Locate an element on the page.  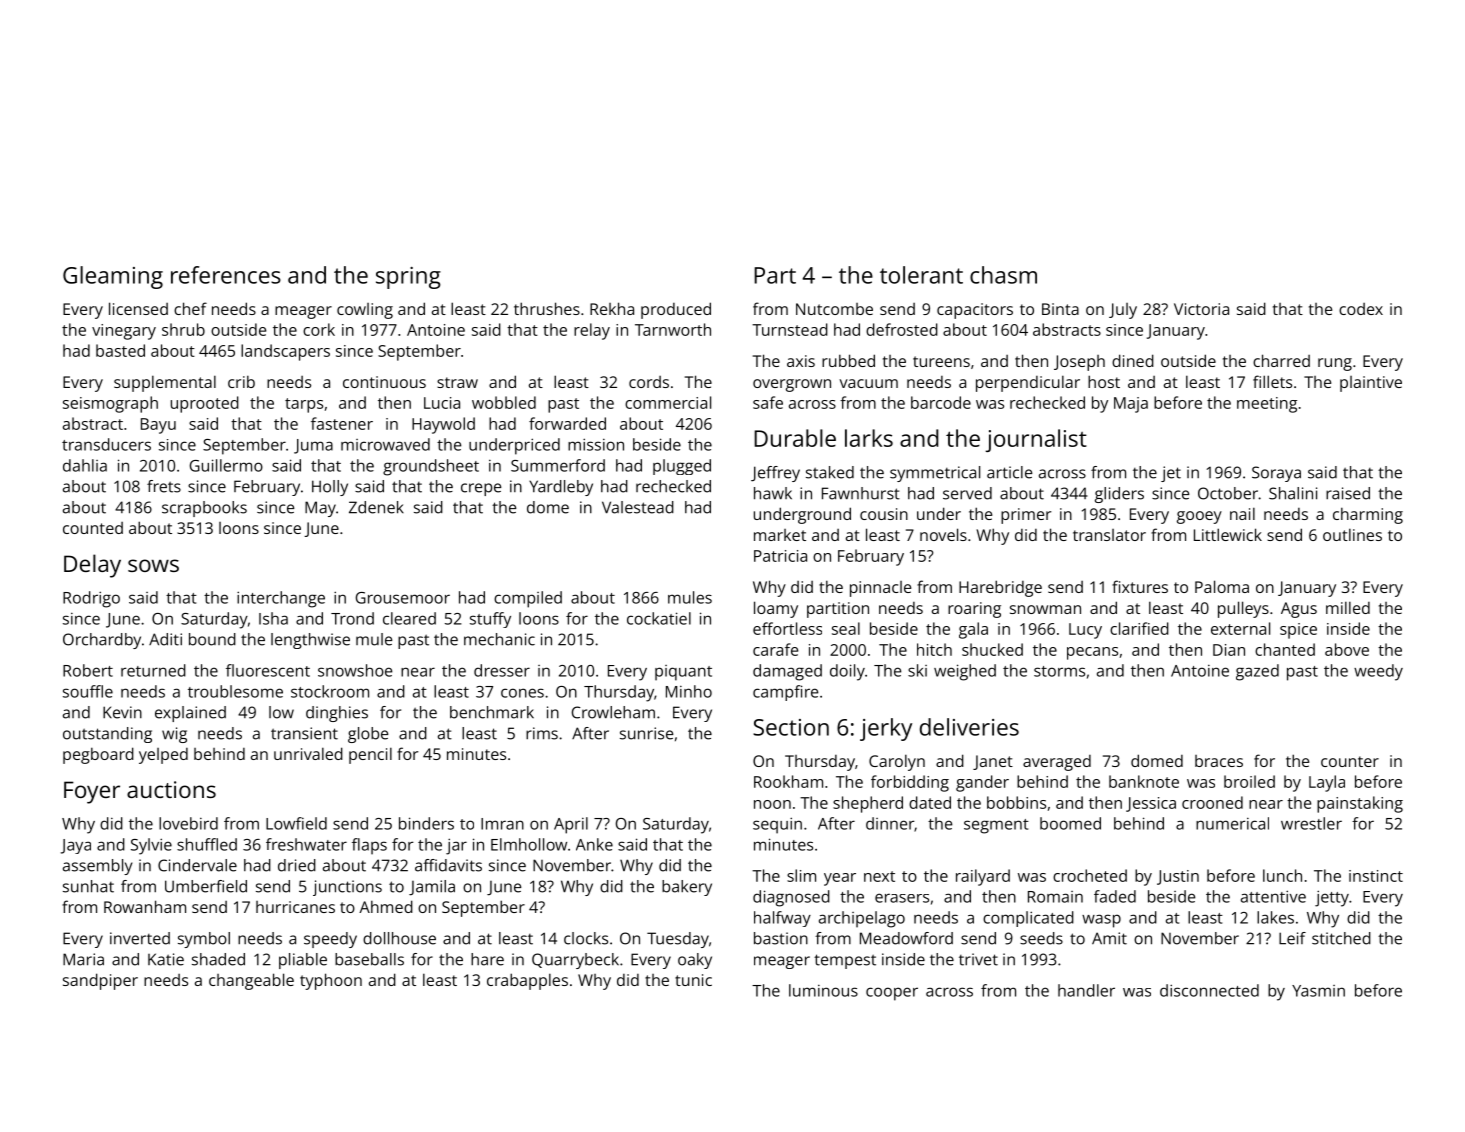
Rekha is located at coordinates (612, 308).
